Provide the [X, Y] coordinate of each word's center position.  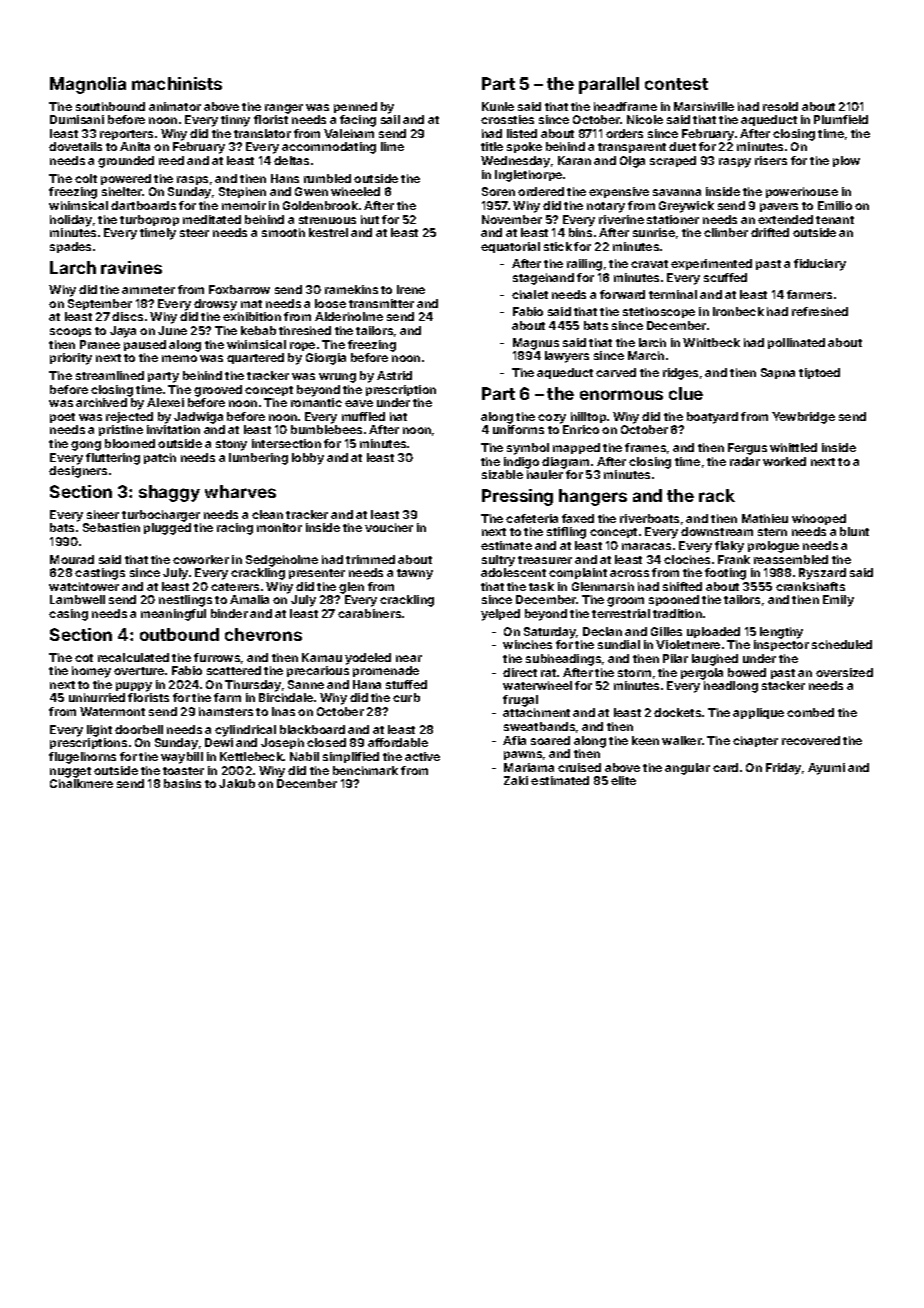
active [422, 756]
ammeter [148, 290]
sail [390, 119]
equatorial [510, 247]
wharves [240, 491]
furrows [217, 657]
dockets [677, 712]
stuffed [406, 684]
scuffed [725, 277]
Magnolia [88, 85]
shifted [682, 586]
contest [676, 84]
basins [182, 783]
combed [810, 712]
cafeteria [532, 518]
